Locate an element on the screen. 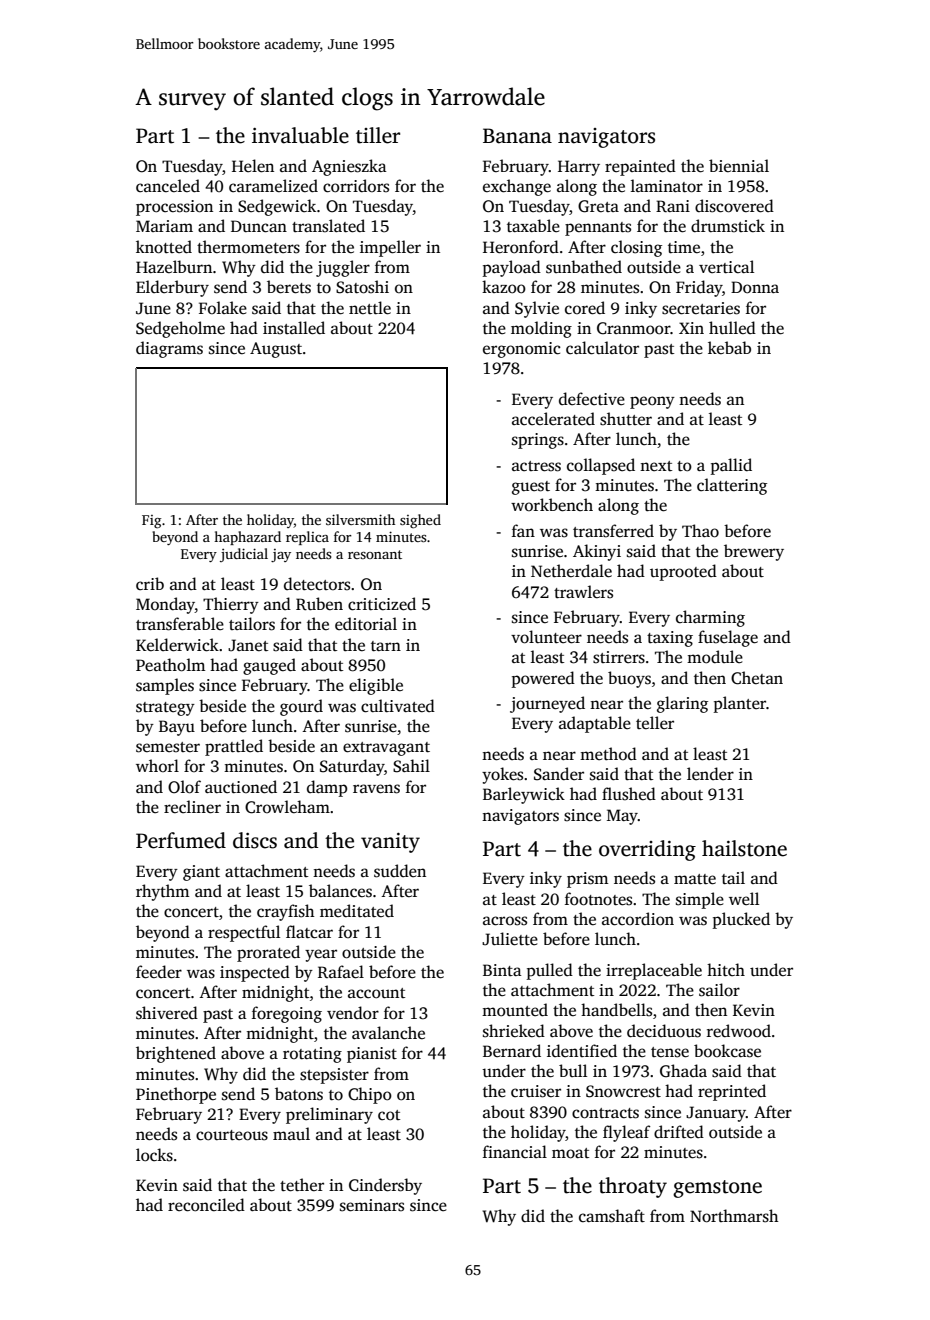  seminars is located at coordinates (372, 1205).
